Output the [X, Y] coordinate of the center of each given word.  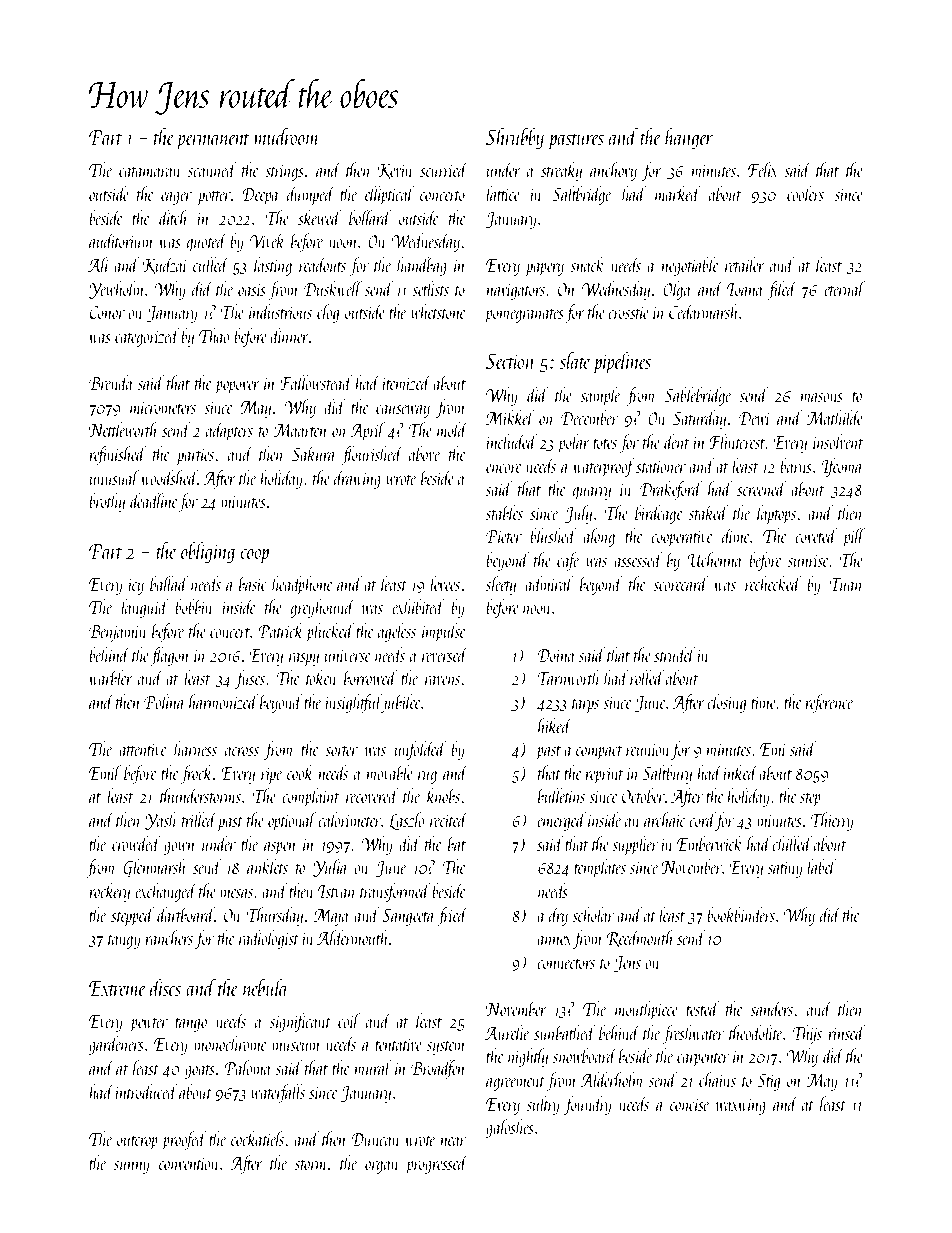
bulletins [561, 795]
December [589, 417]
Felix [763, 169]
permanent [213, 141]
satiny [785, 870]
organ [382, 1167]
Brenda [111, 382]
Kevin [395, 171]
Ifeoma [842, 467]
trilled [199, 819]
